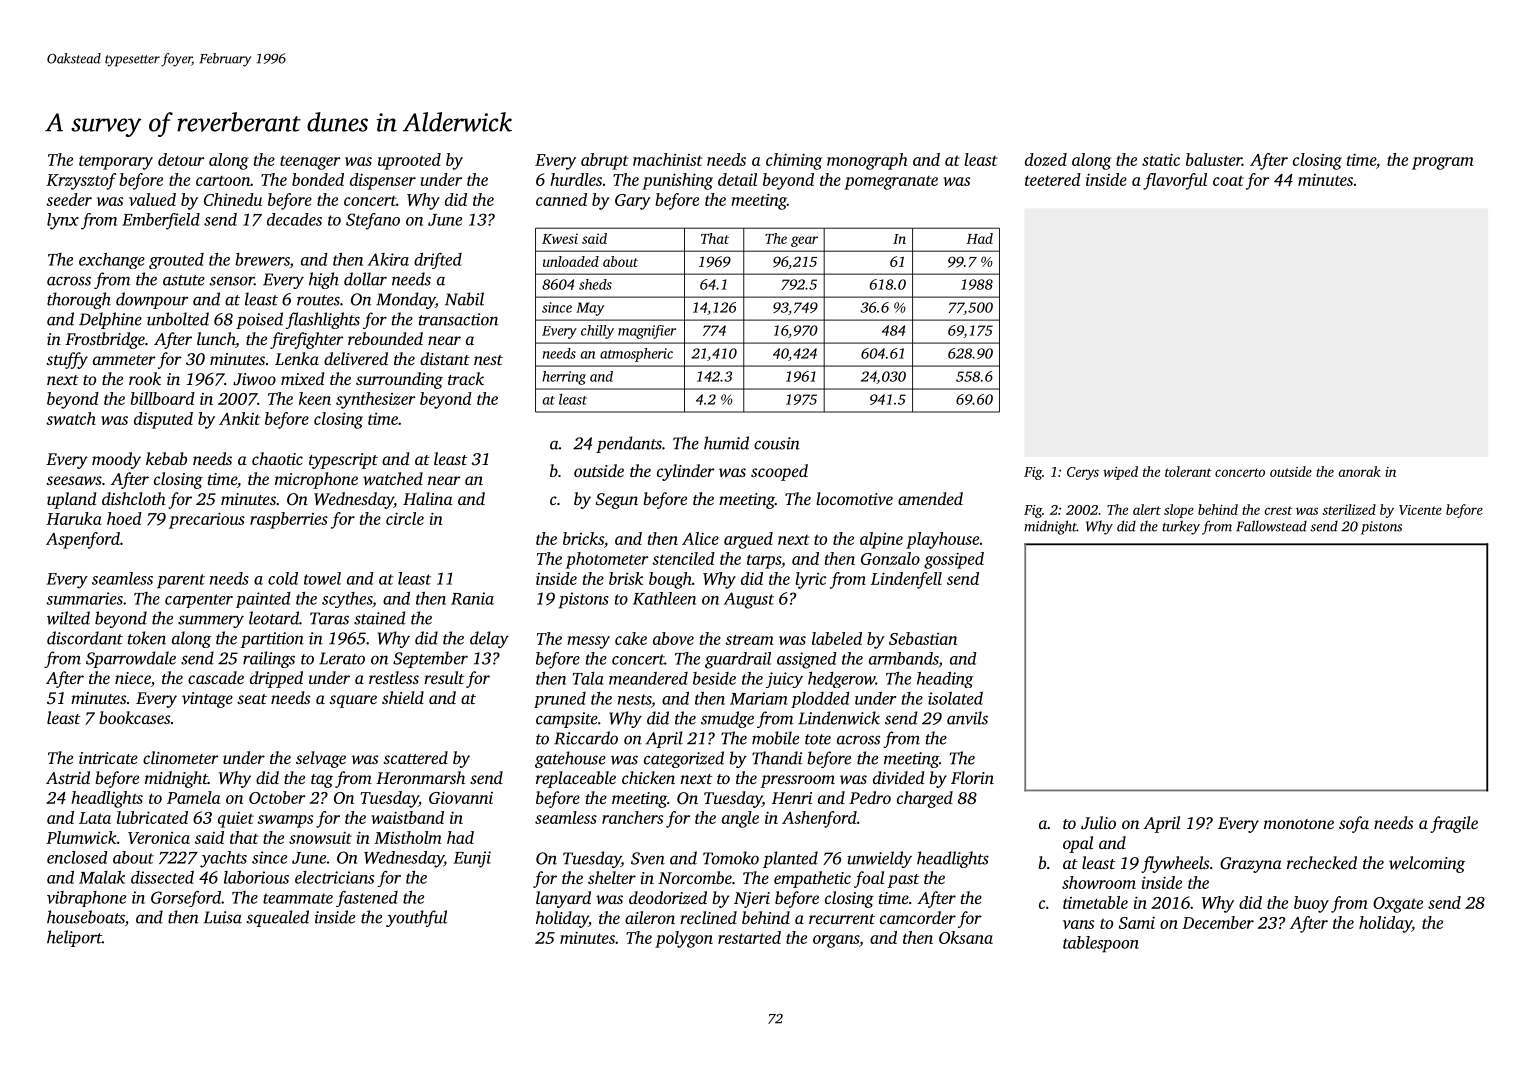 Image resolution: width=1535 pixels, height=1085 pixels. Describe the element at coordinates (86, 917) in the screenshot. I see `houseboats` at that location.
